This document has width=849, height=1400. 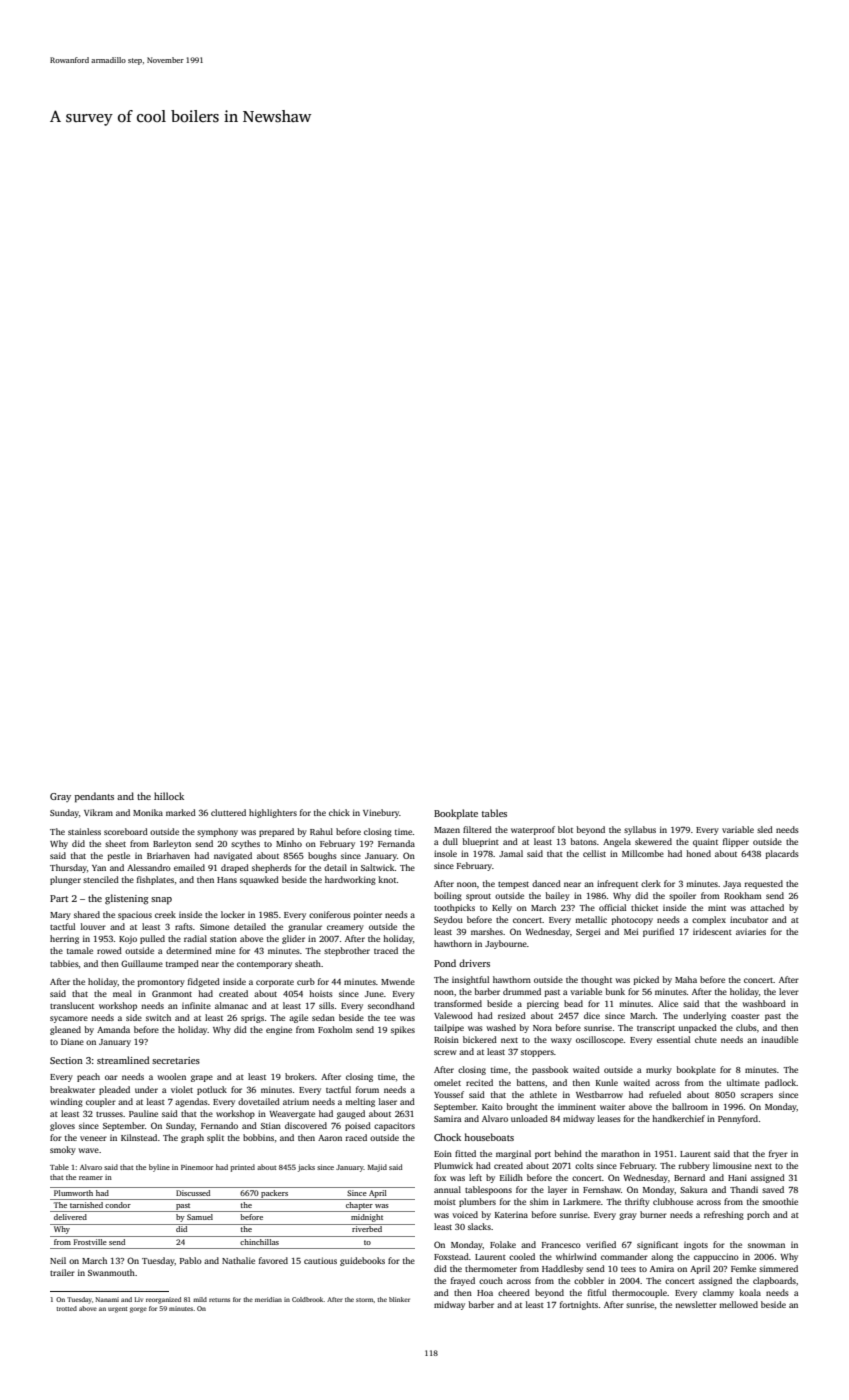 What do you see at coordinates (749, 919) in the document?
I see `incubator` at bounding box center [749, 919].
